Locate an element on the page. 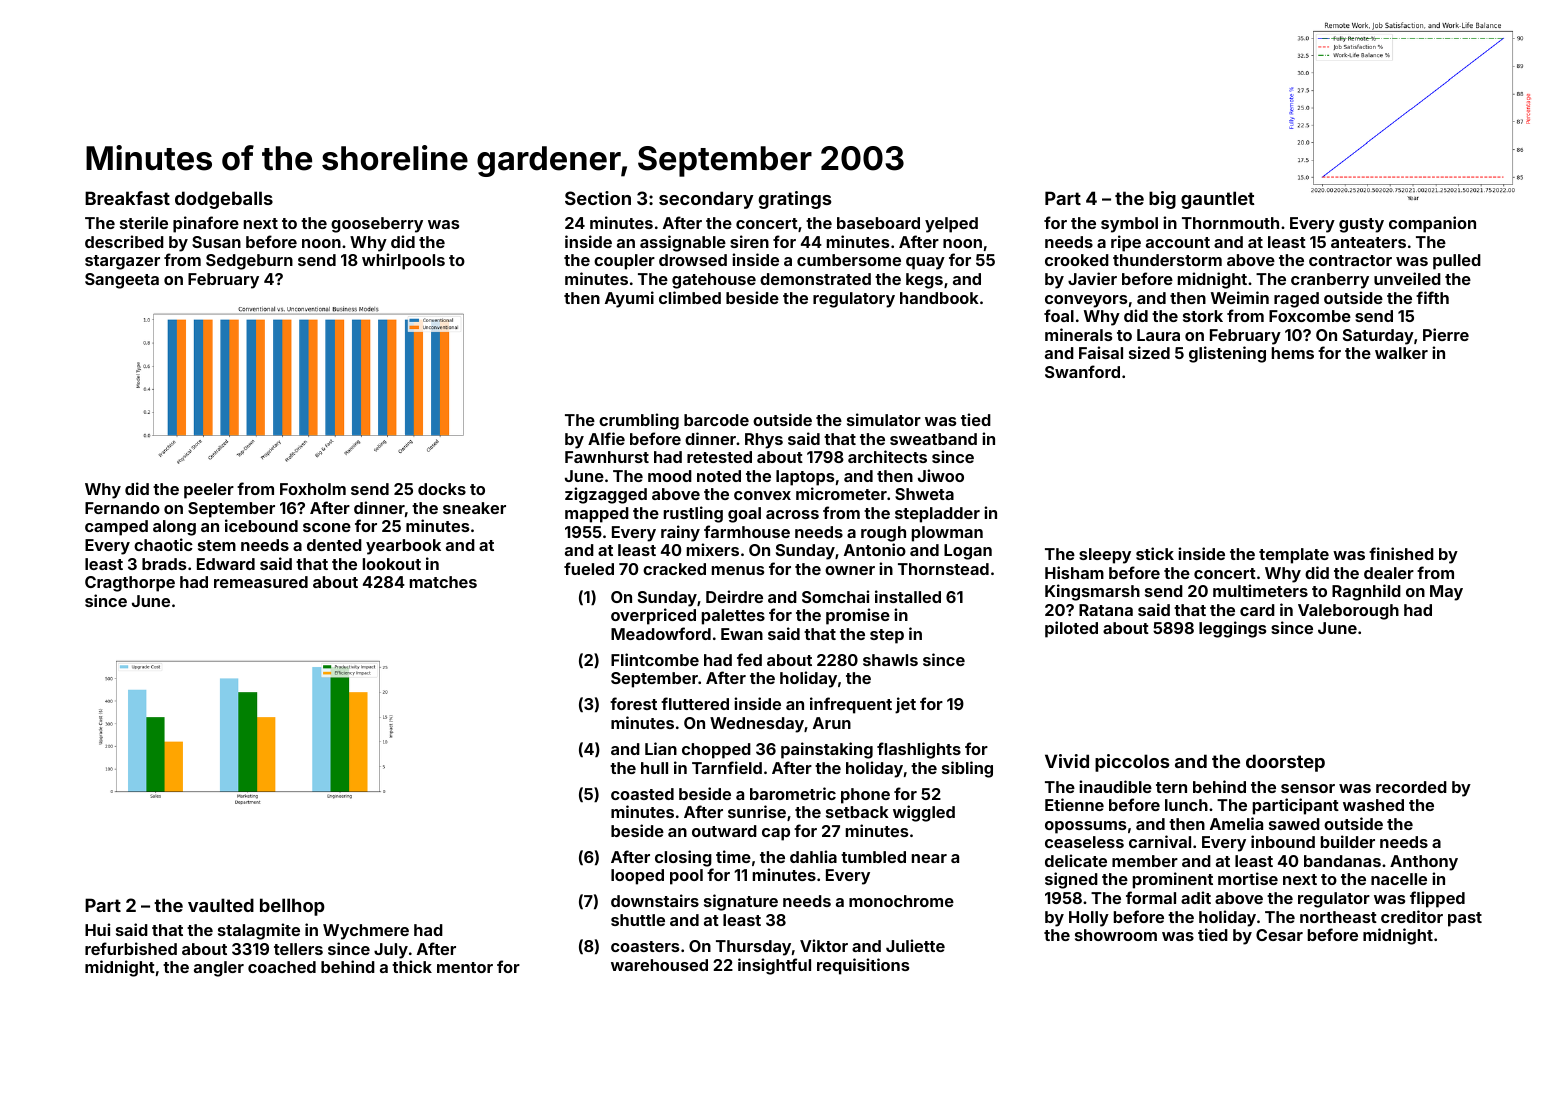  insightful is located at coordinates (774, 966).
